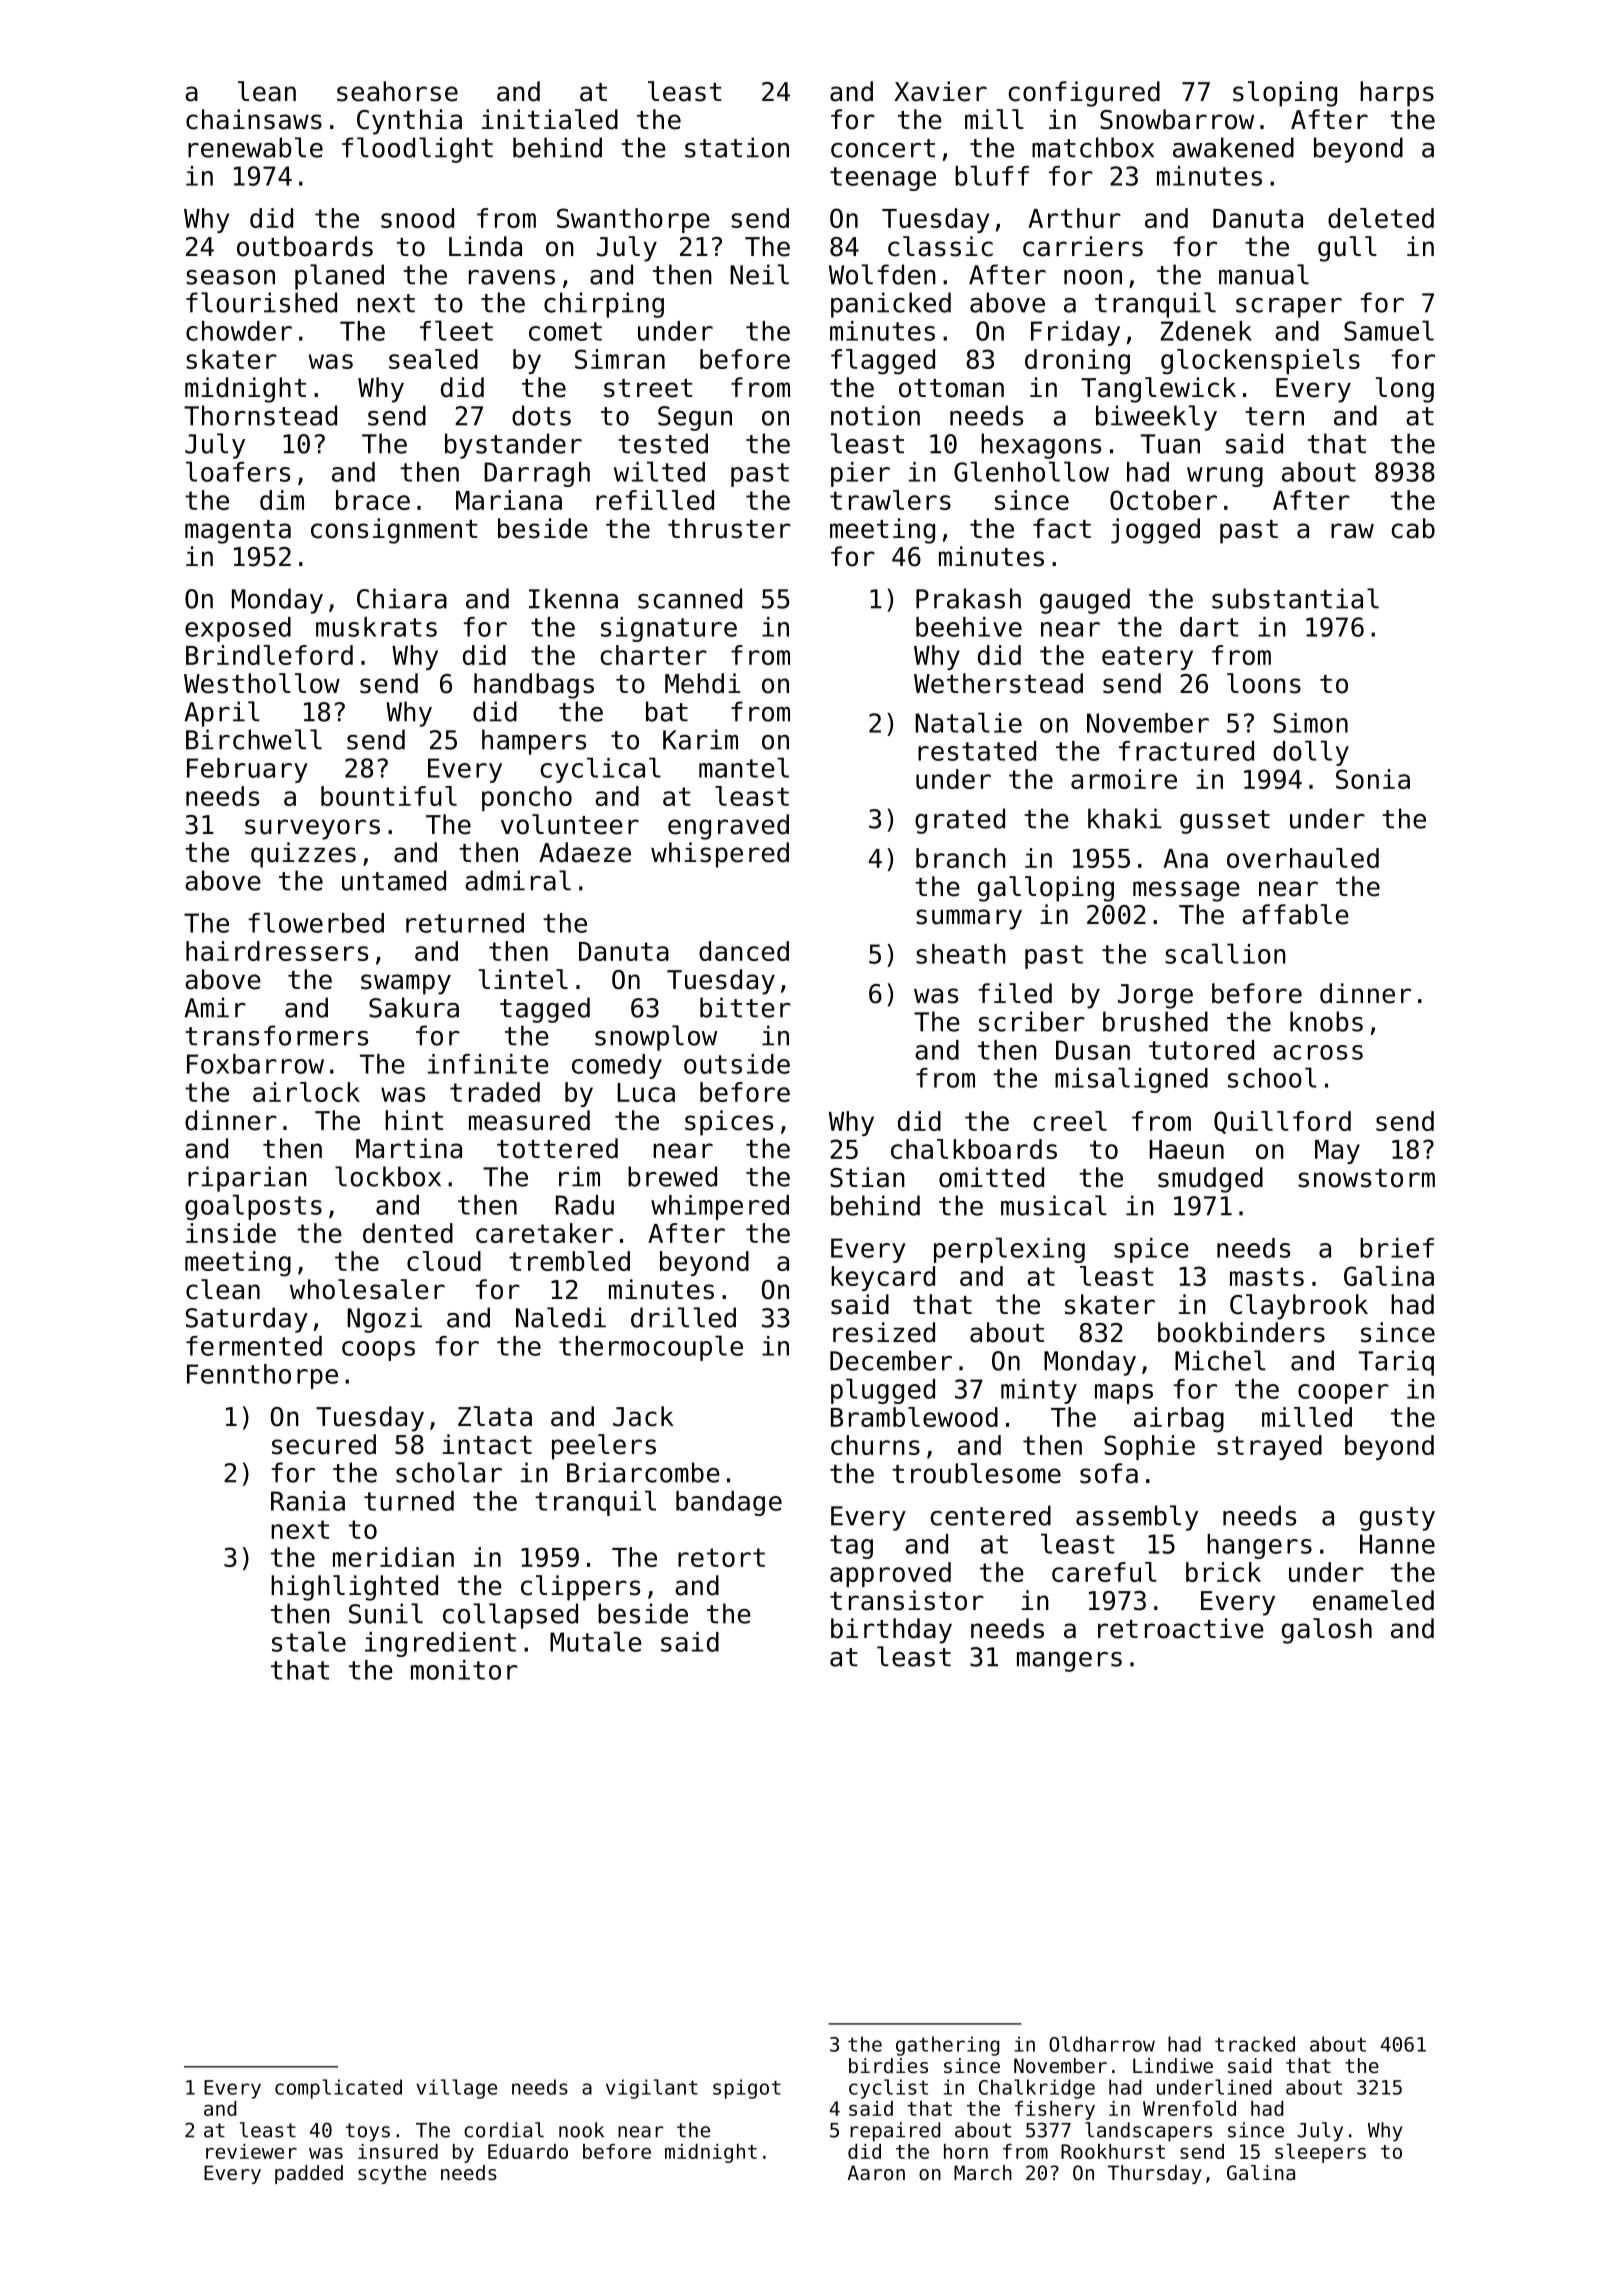 This page has width=1620, height=2292. Describe the element at coordinates (510, 1616) in the page. I see `collapsed` at that location.
